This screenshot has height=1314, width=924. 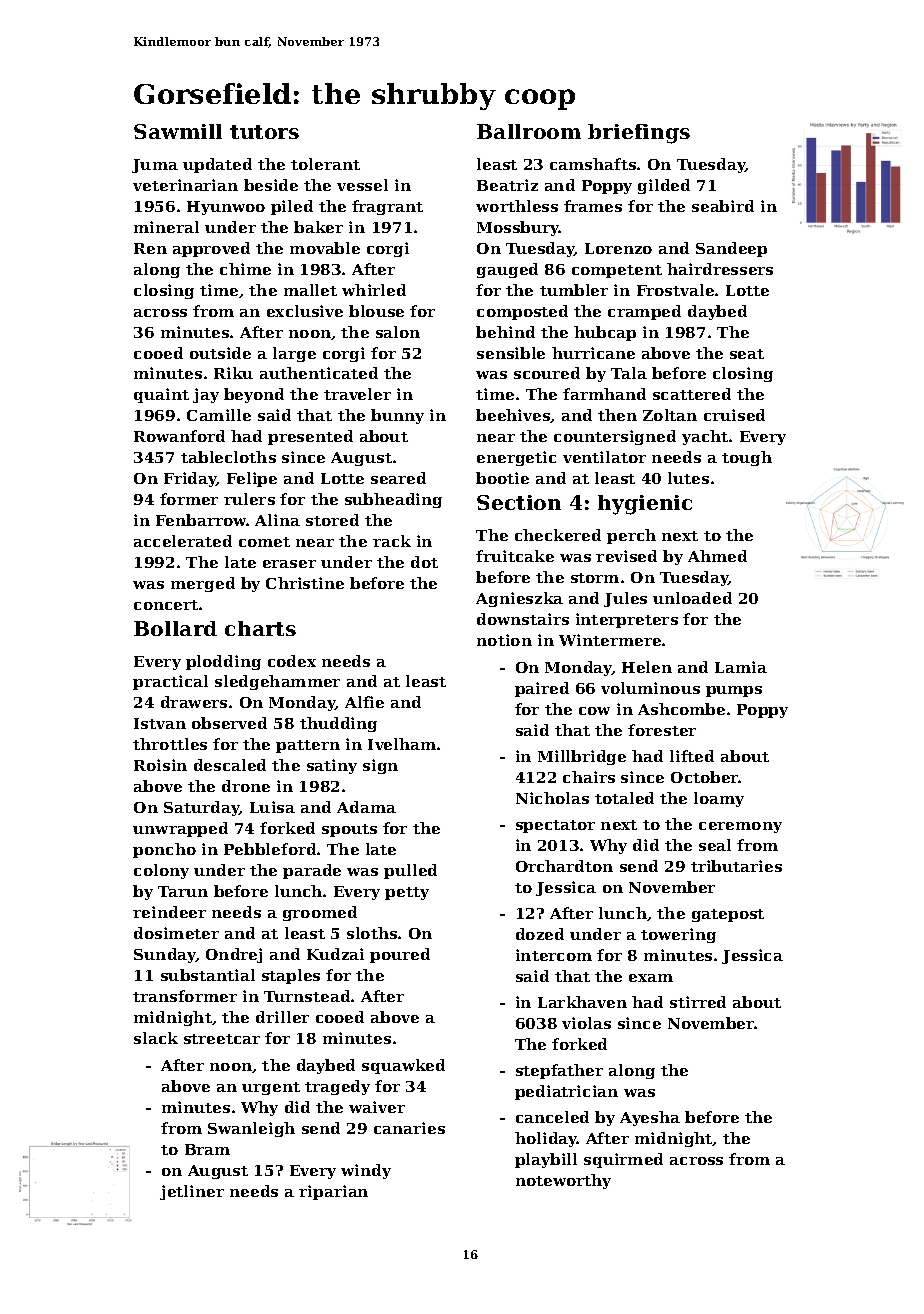 What do you see at coordinates (207, 1149) in the screenshot?
I see `Bram` at bounding box center [207, 1149].
